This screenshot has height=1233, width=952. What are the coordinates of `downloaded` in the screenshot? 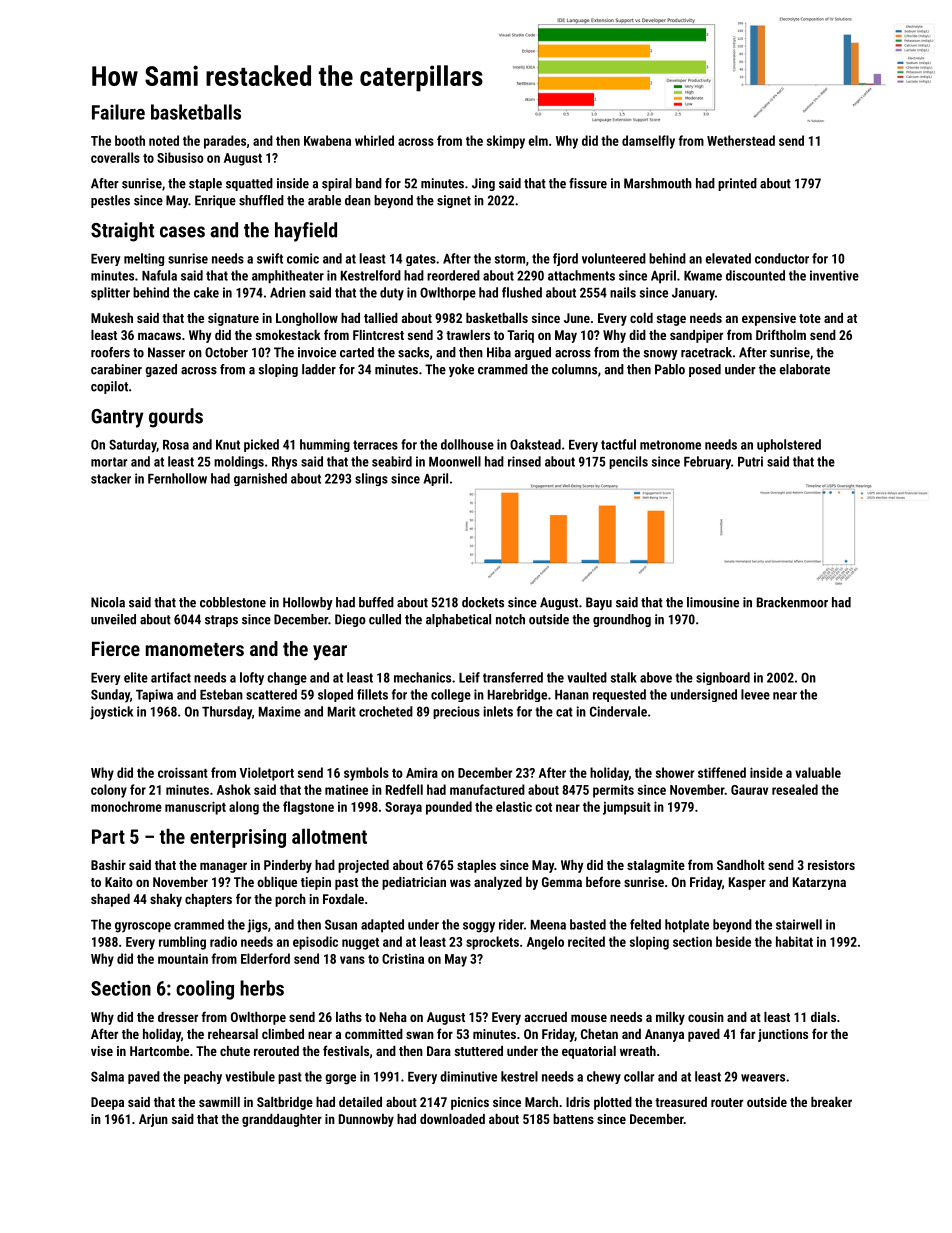 It's located at (452, 1119).
